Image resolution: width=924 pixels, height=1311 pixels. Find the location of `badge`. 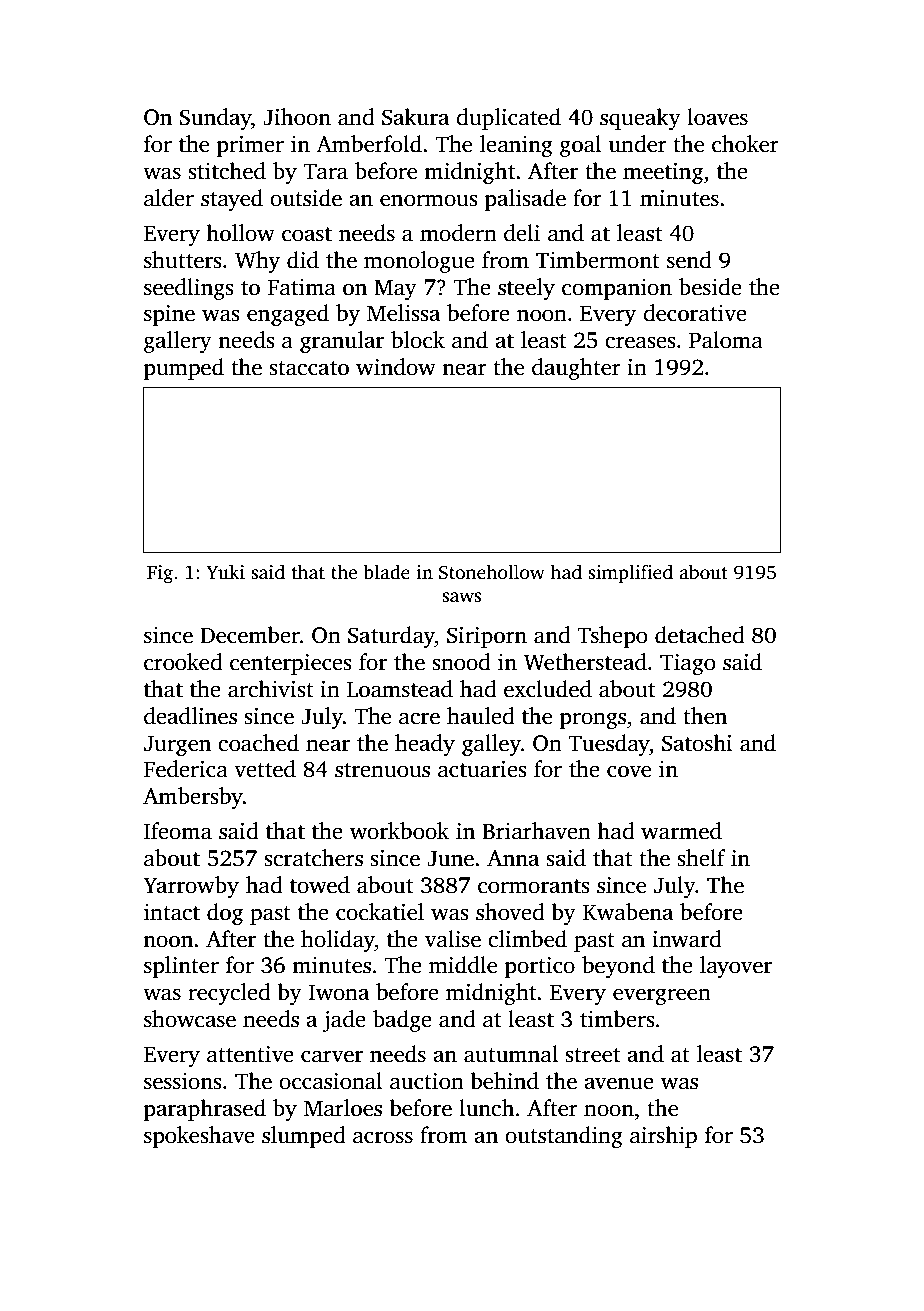

badge is located at coordinates (402, 1021).
